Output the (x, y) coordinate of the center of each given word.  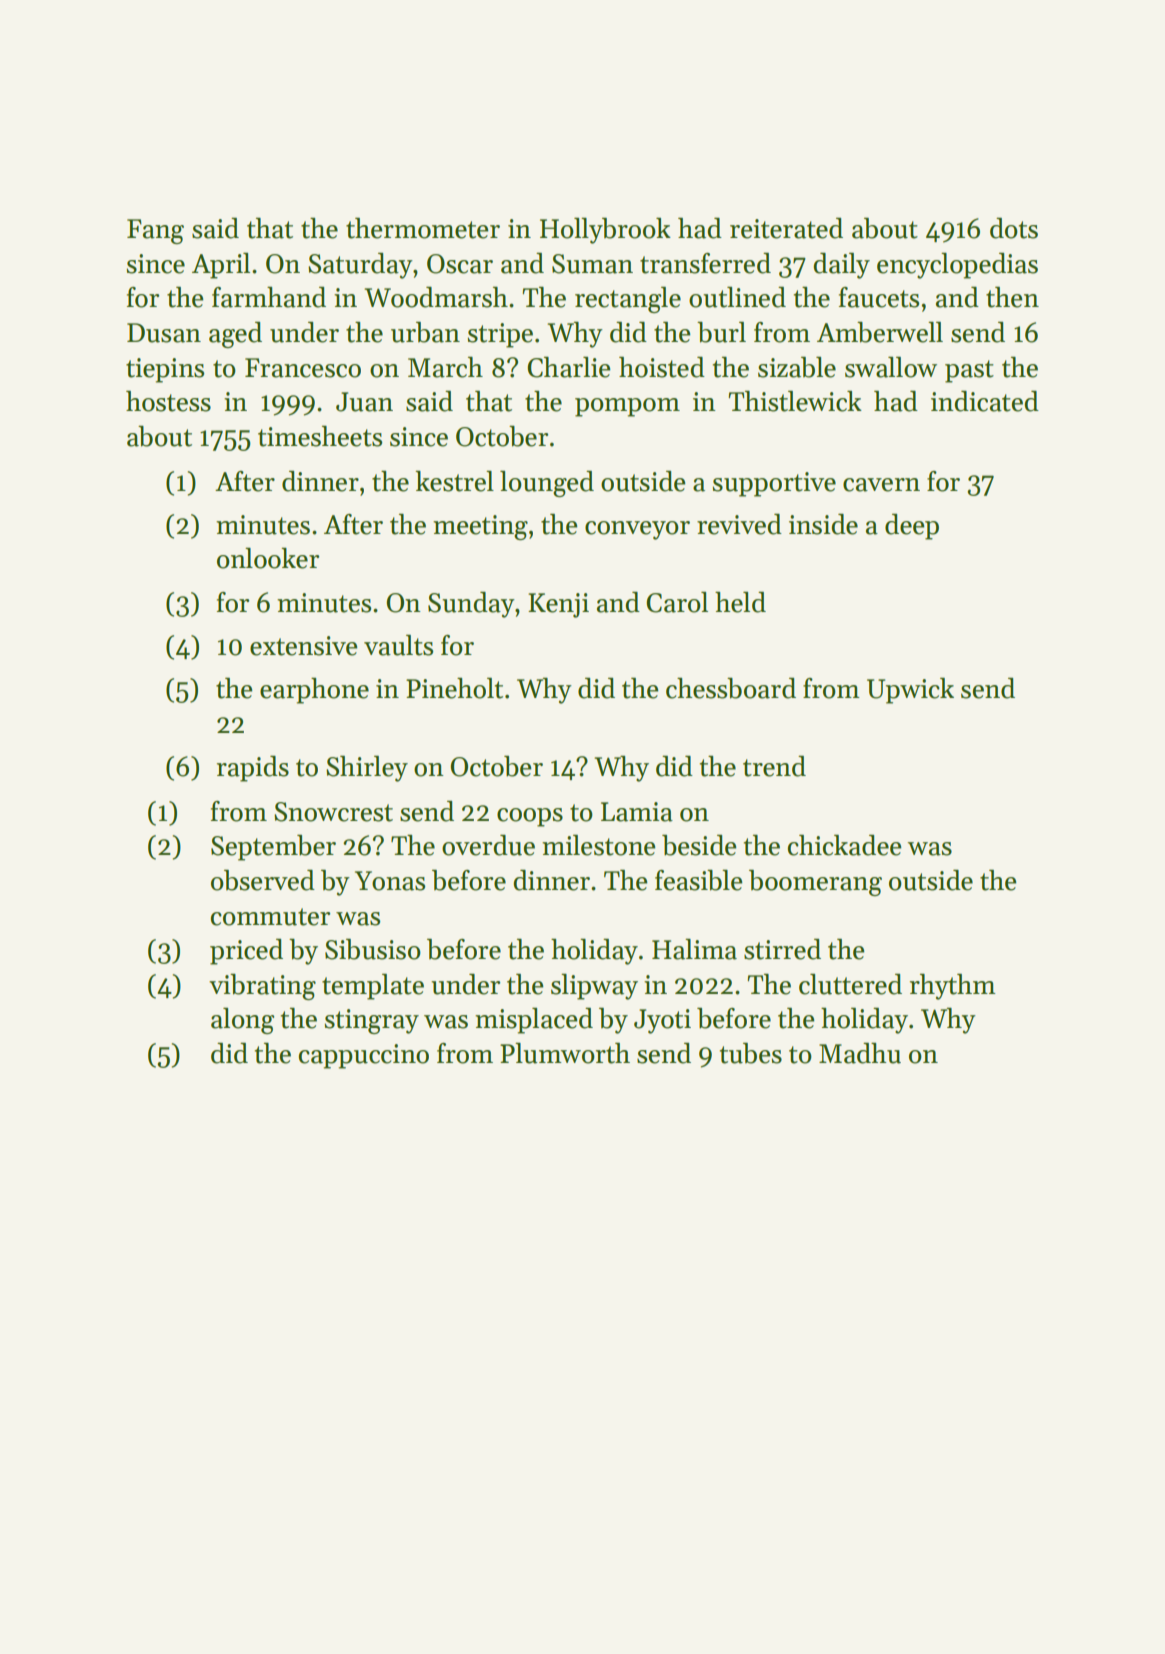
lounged (547, 484)
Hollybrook (605, 231)
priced (246, 952)
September (273, 848)
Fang (155, 231)
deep (912, 527)
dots (1014, 228)
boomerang (815, 883)
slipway (594, 987)
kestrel (454, 481)
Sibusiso (373, 949)
